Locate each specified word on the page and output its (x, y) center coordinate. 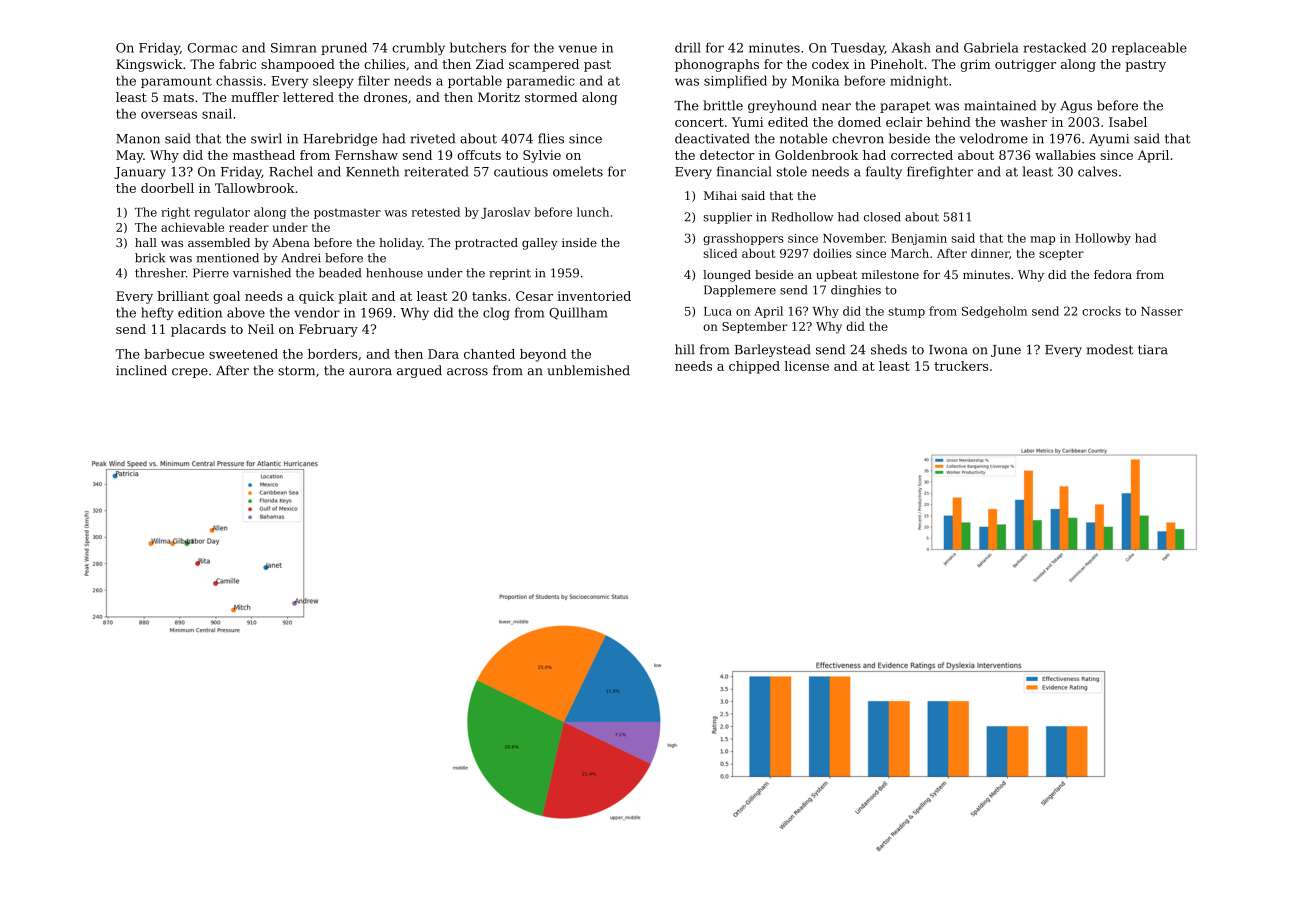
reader (249, 227)
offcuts (479, 155)
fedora (1113, 274)
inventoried (594, 296)
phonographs (717, 65)
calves (1097, 171)
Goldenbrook (817, 155)
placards (198, 330)
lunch (593, 212)
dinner (990, 253)
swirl (266, 138)
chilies (384, 64)
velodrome (994, 138)
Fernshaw (366, 155)
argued (419, 371)
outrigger (1025, 65)
